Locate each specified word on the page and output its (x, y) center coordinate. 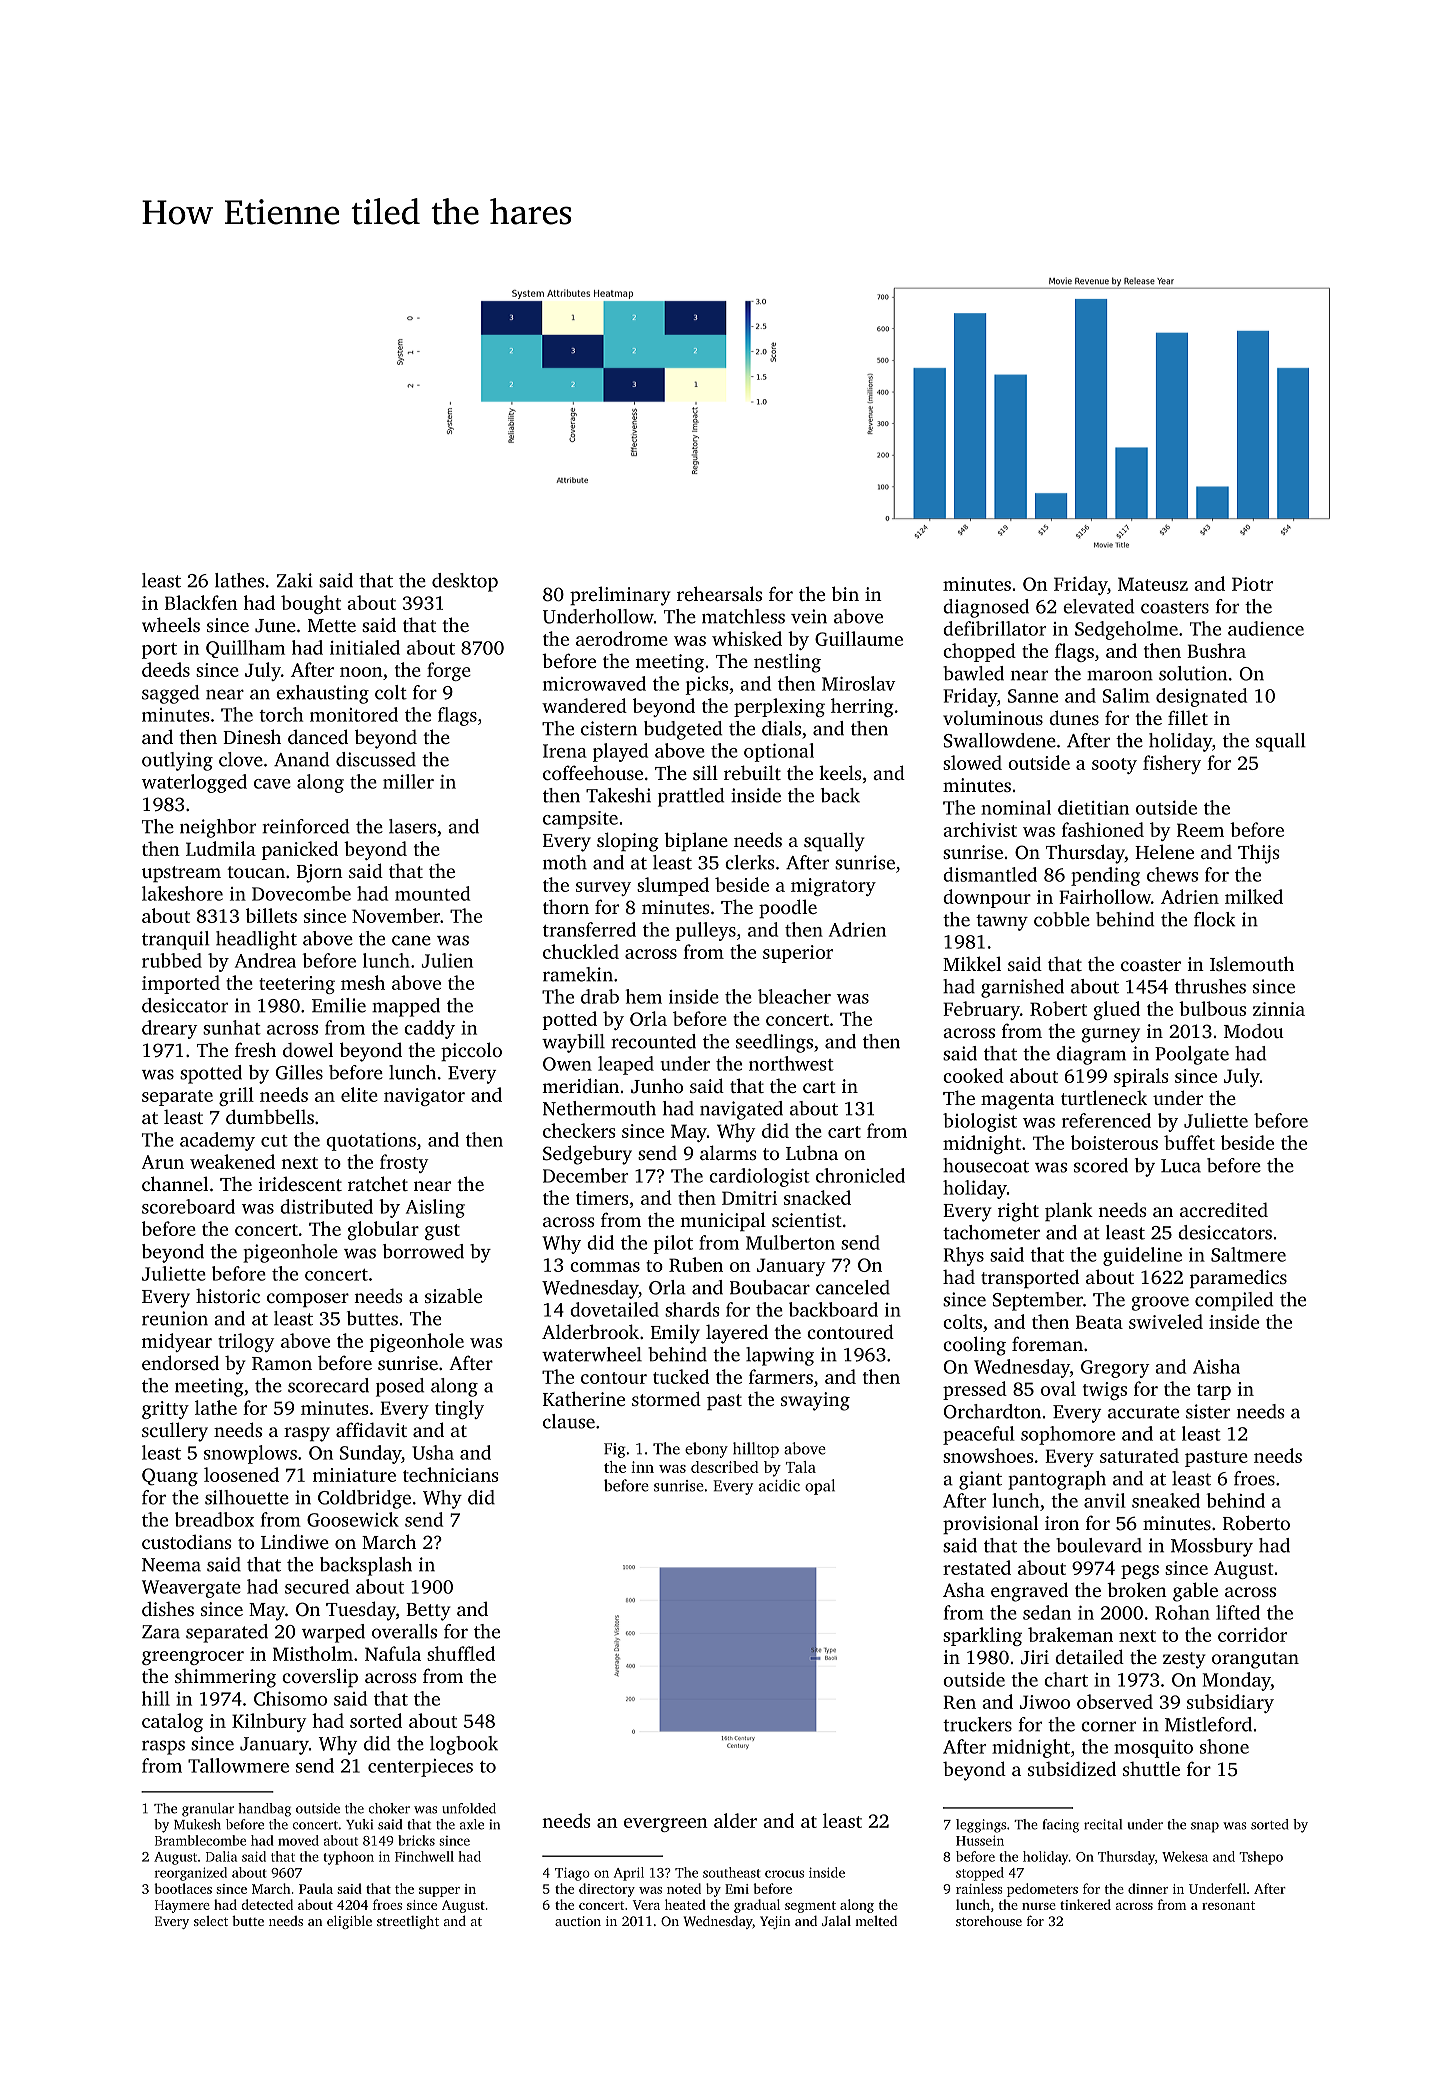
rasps (163, 1747)
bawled (973, 673)
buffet (1189, 1142)
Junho (657, 1086)
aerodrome (622, 638)
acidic (779, 1485)
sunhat (232, 1027)
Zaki (295, 580)
